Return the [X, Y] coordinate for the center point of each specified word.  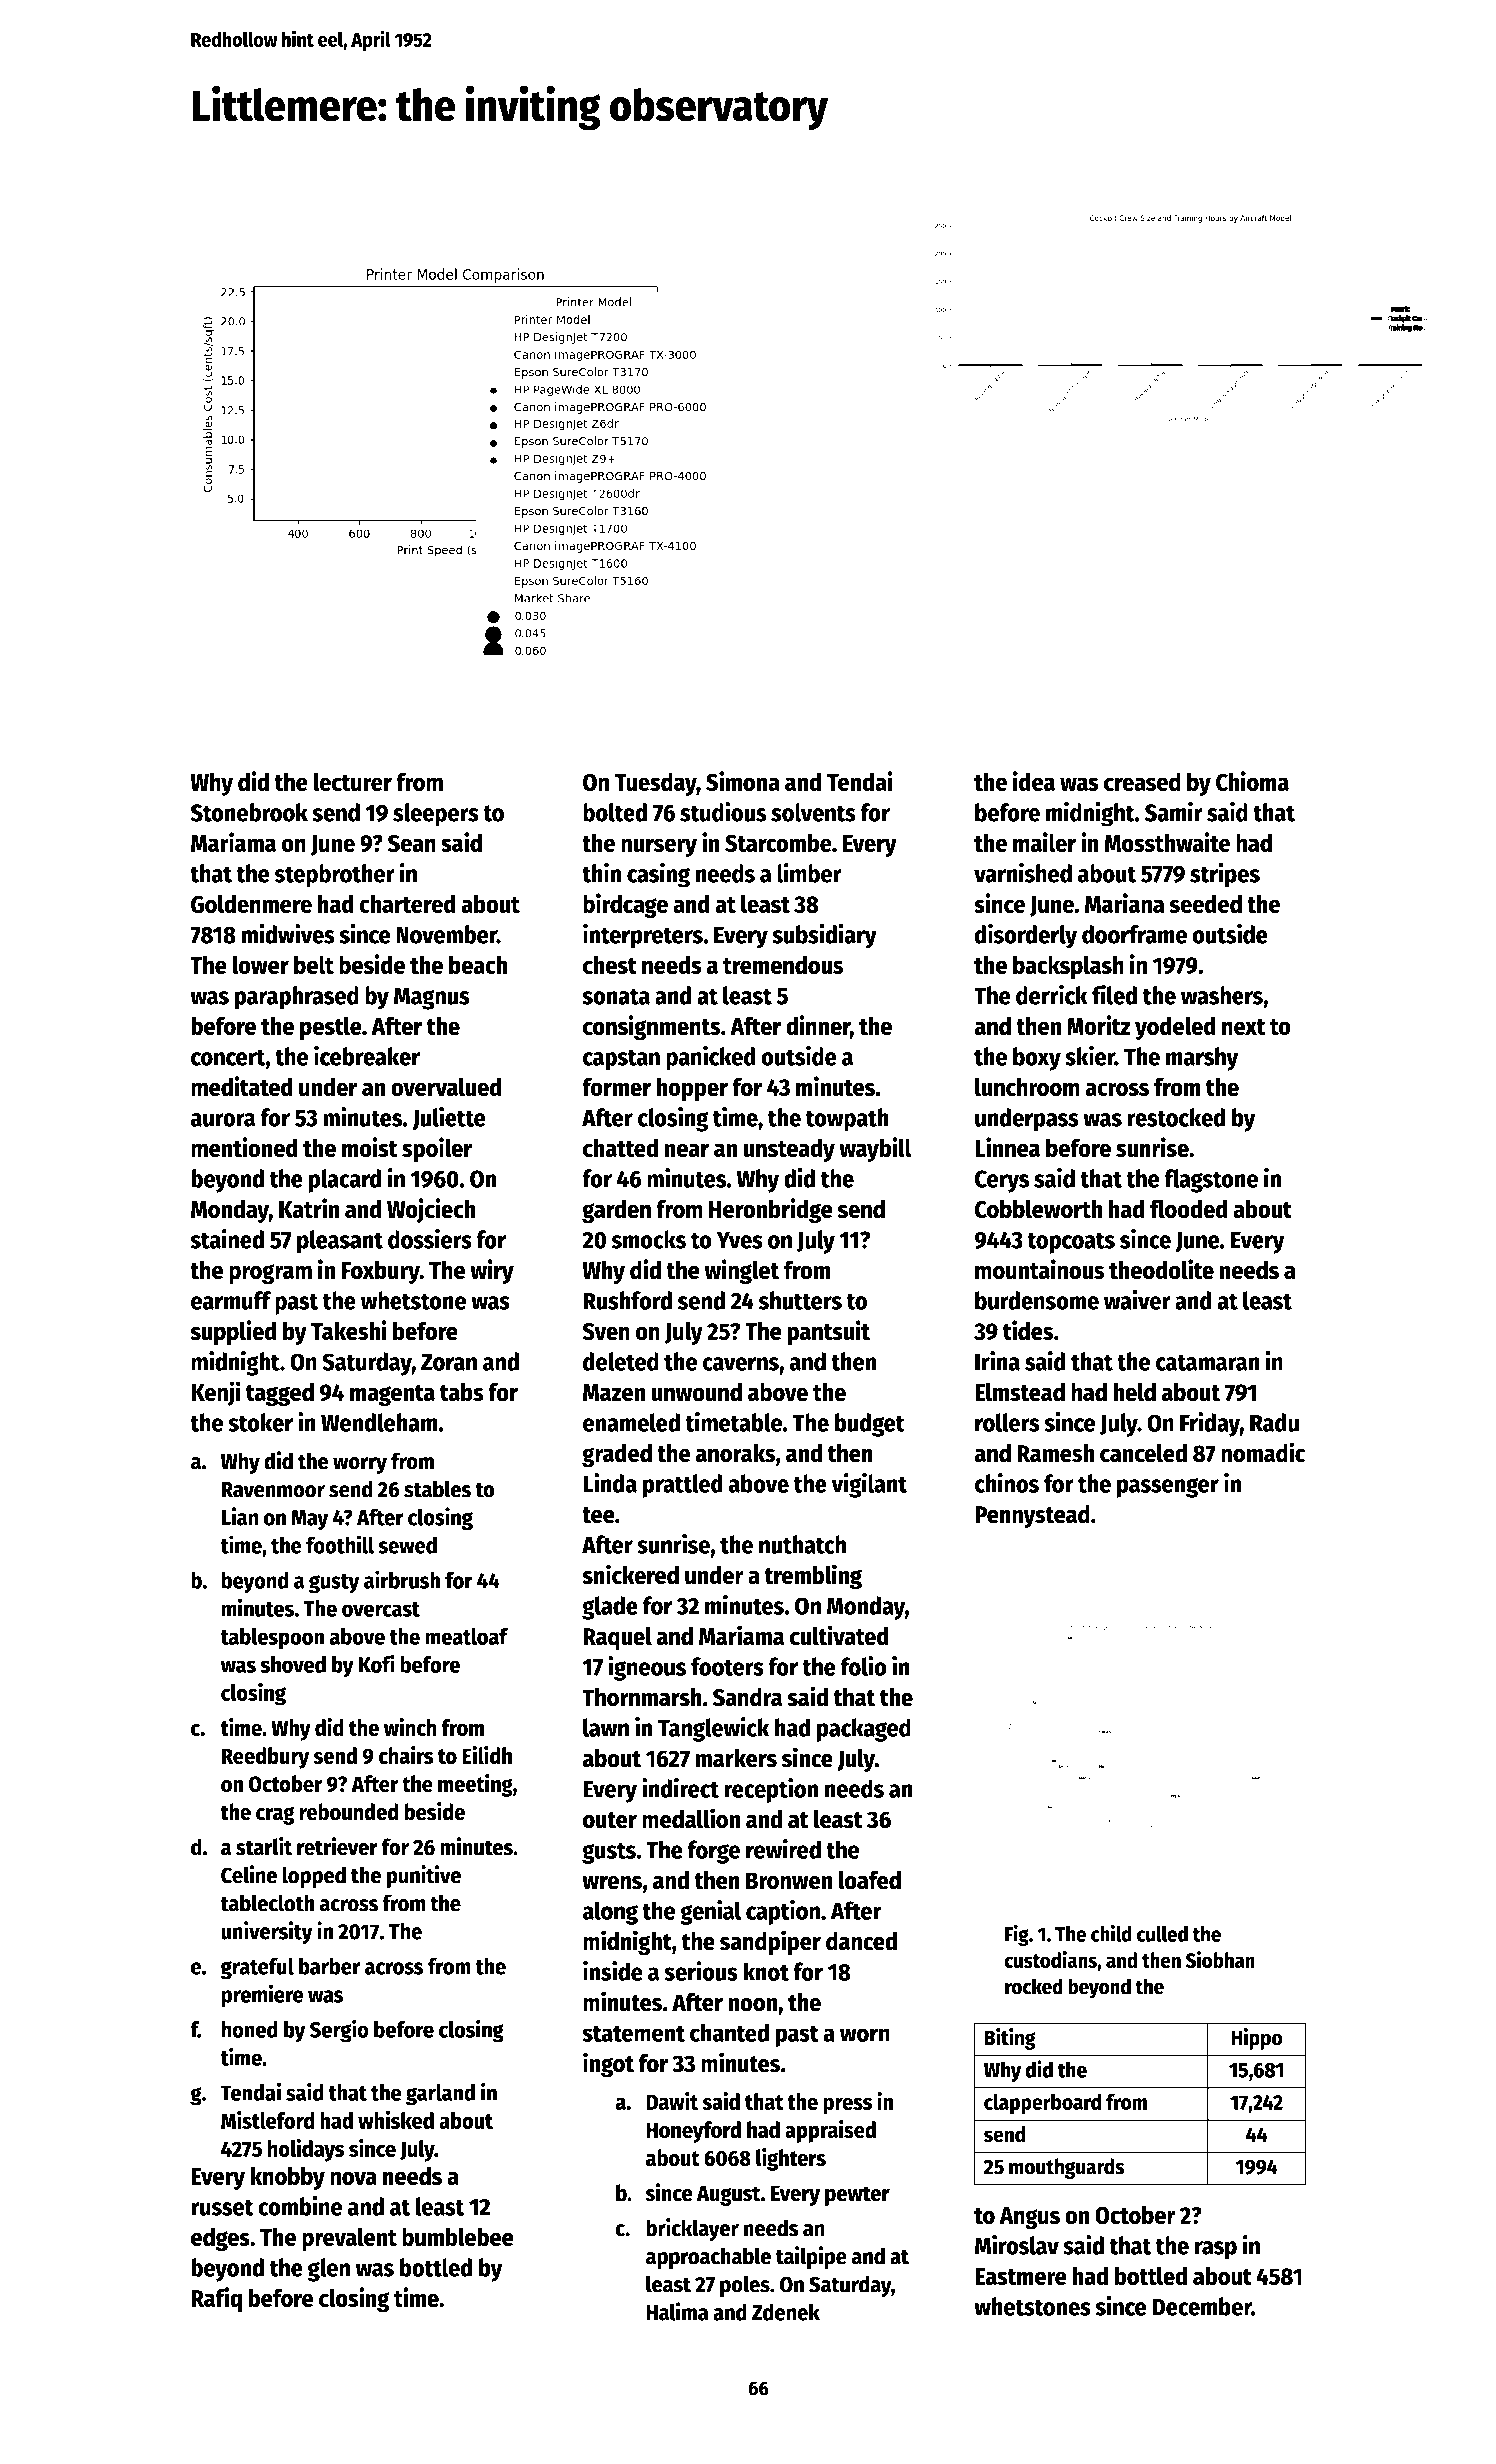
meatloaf [466, 1636]
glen [328, 2270]
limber [809, 872]
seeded [1205, 904]
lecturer [352, 782]
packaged [864, 1730]
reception [771, 1790]
